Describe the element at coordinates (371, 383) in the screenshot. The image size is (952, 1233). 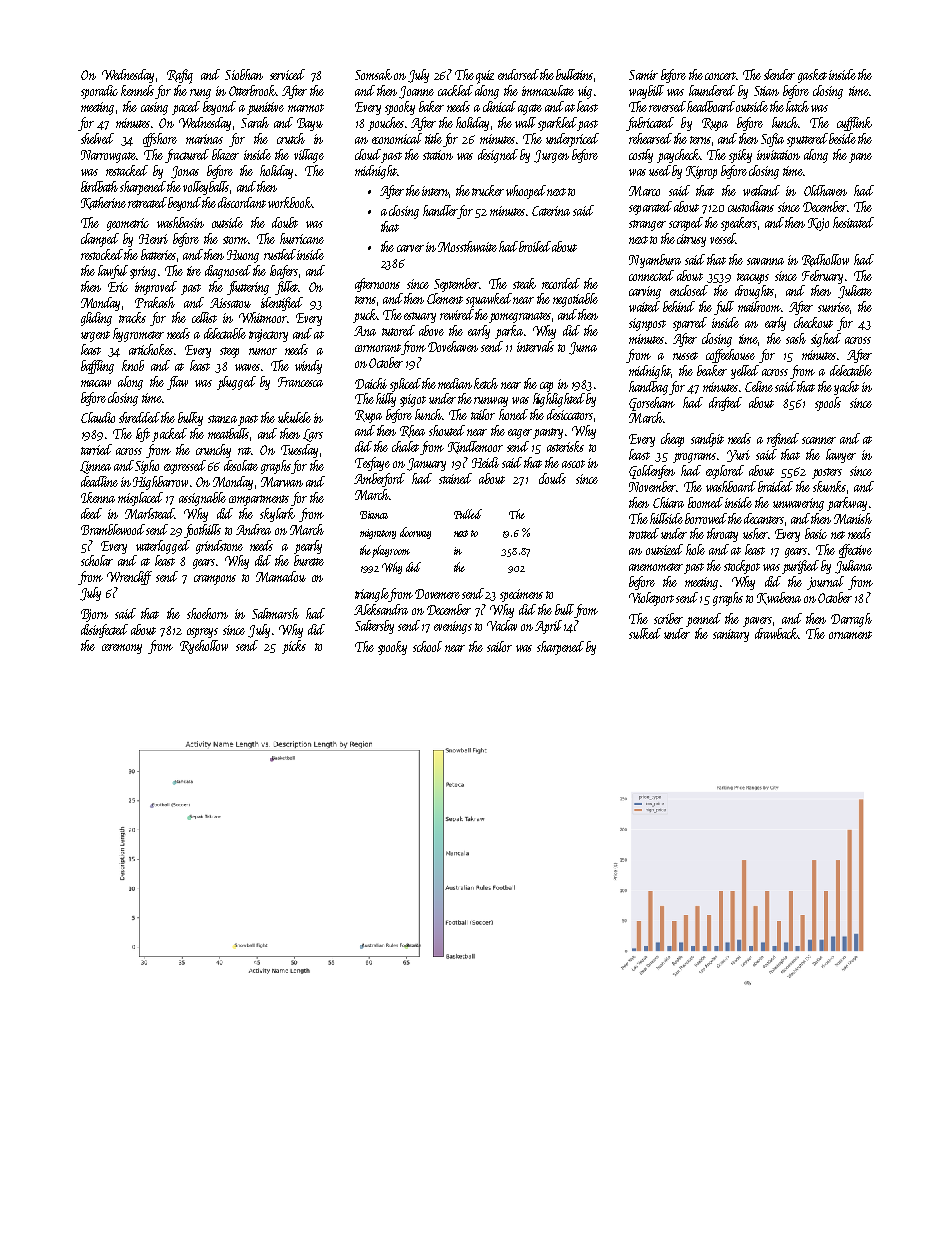
I see `Daichi` at that location.
